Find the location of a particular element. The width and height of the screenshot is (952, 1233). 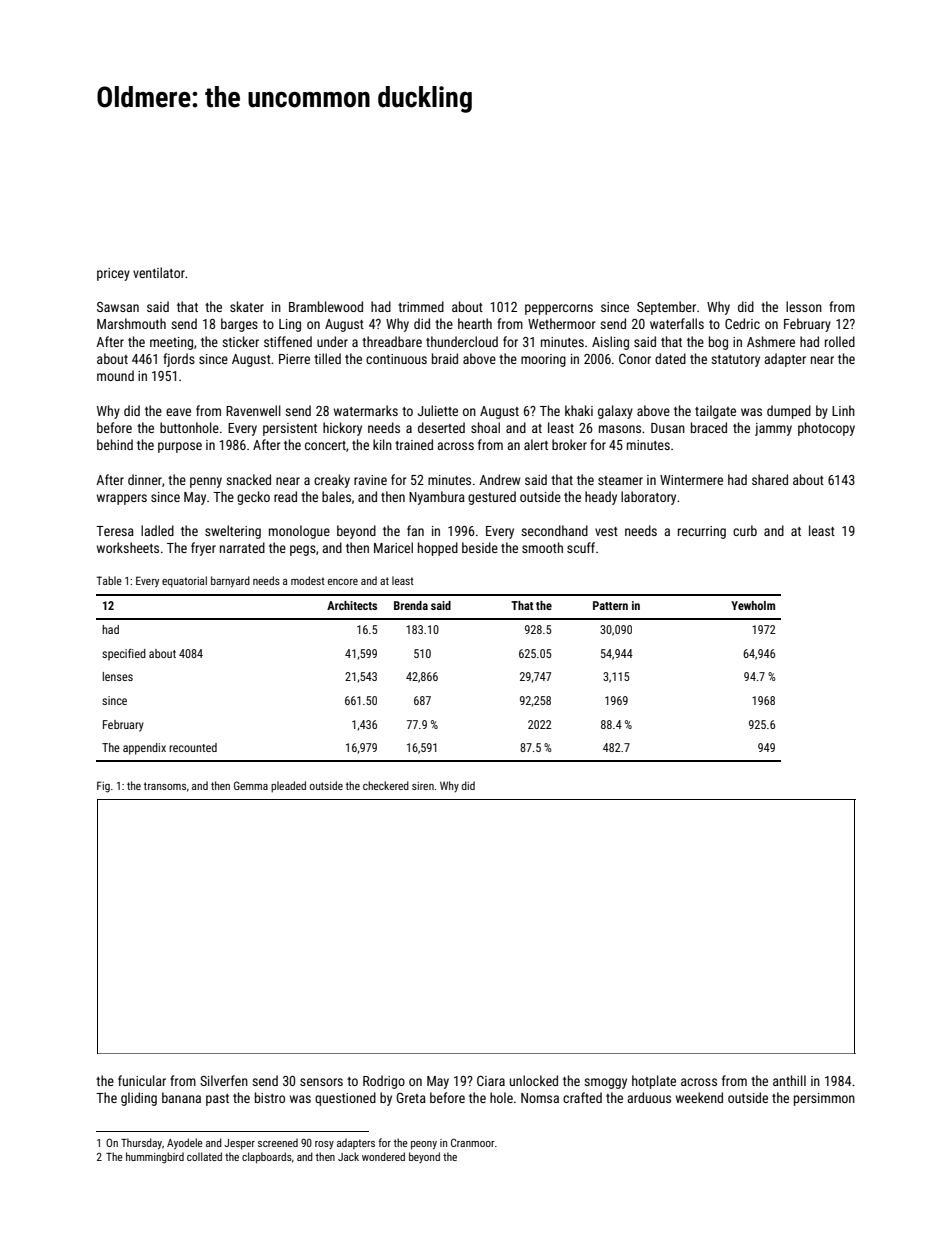

clapboards is located at coordinates (267, 1158).
